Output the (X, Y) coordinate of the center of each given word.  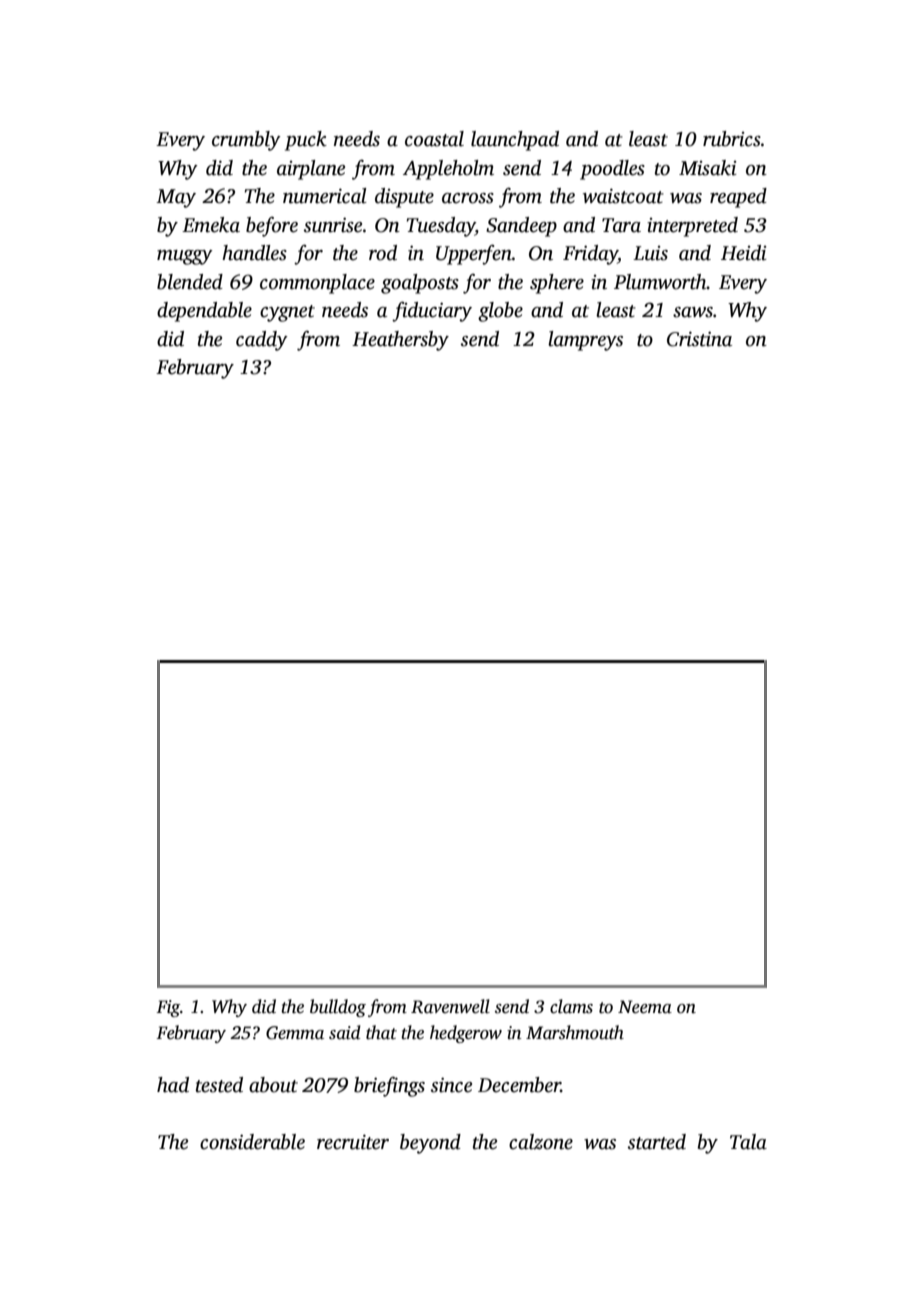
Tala (748, 1142)
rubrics (732, 139)
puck (306, 141)
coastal (434, 139)
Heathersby (400, 341)
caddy (262, 341)
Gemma (295, 1033)
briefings (389, 1087)
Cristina (699, 339)
